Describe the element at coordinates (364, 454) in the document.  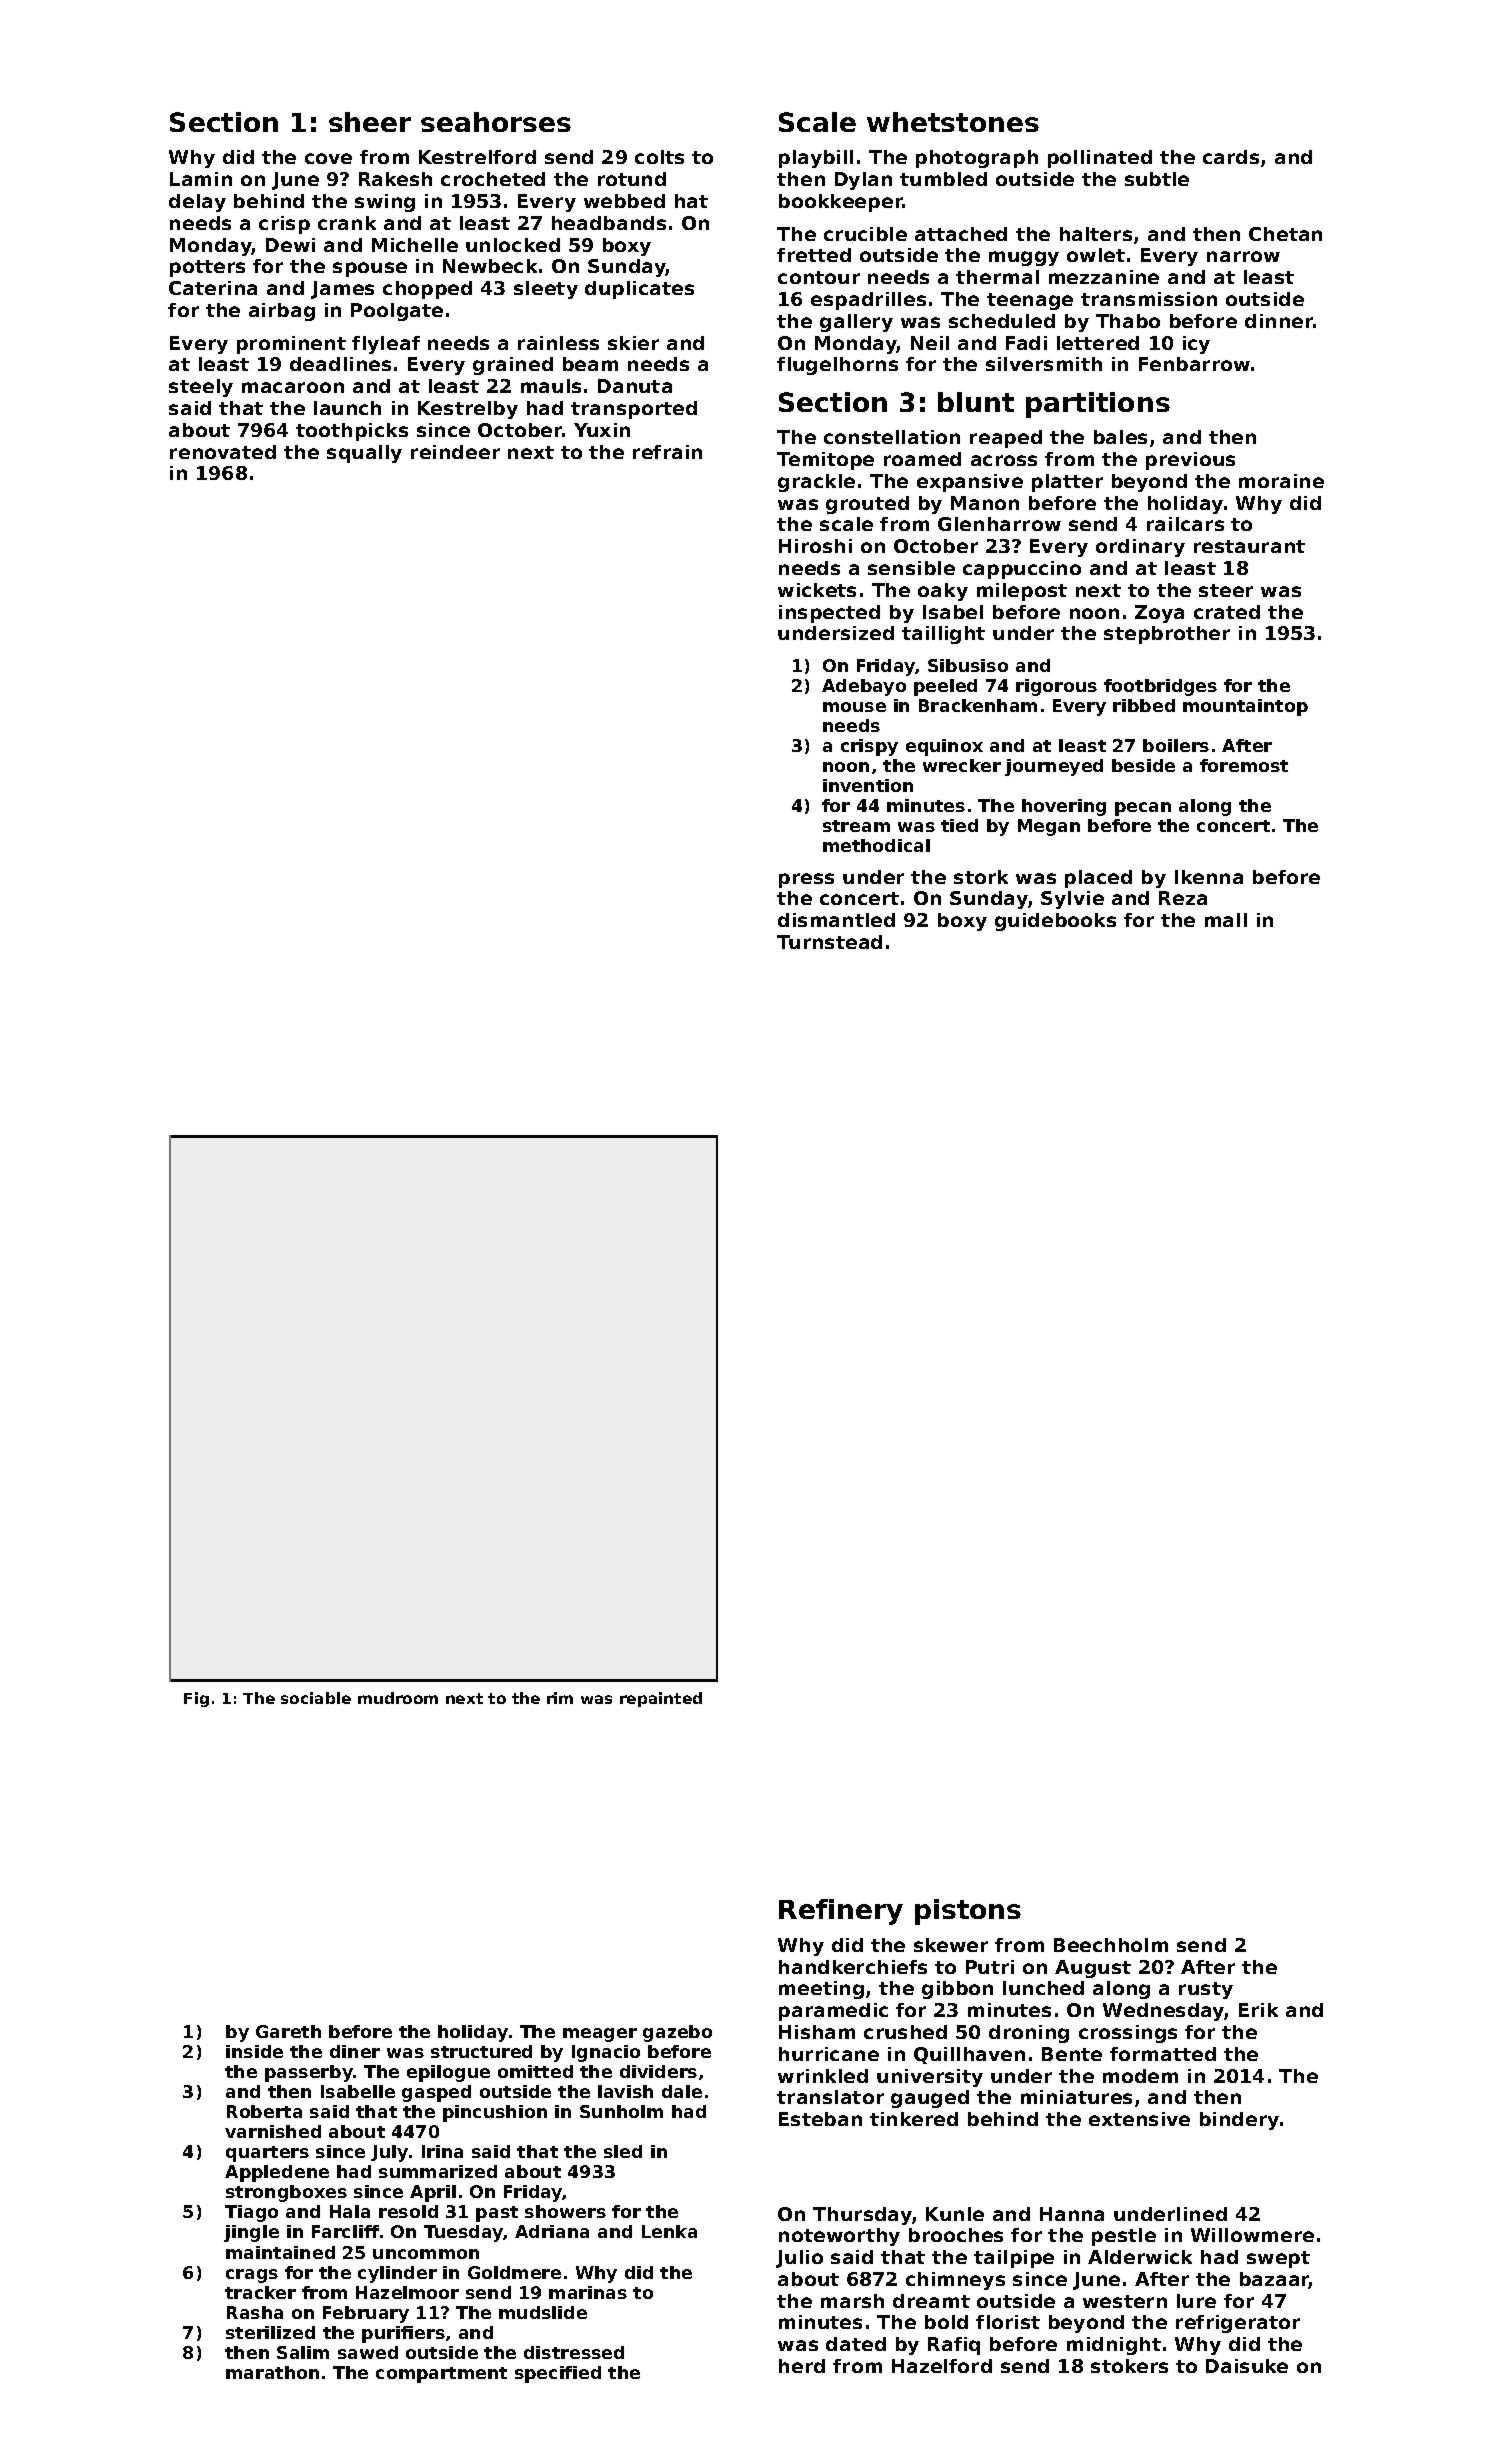
I see `squally` at that location.
